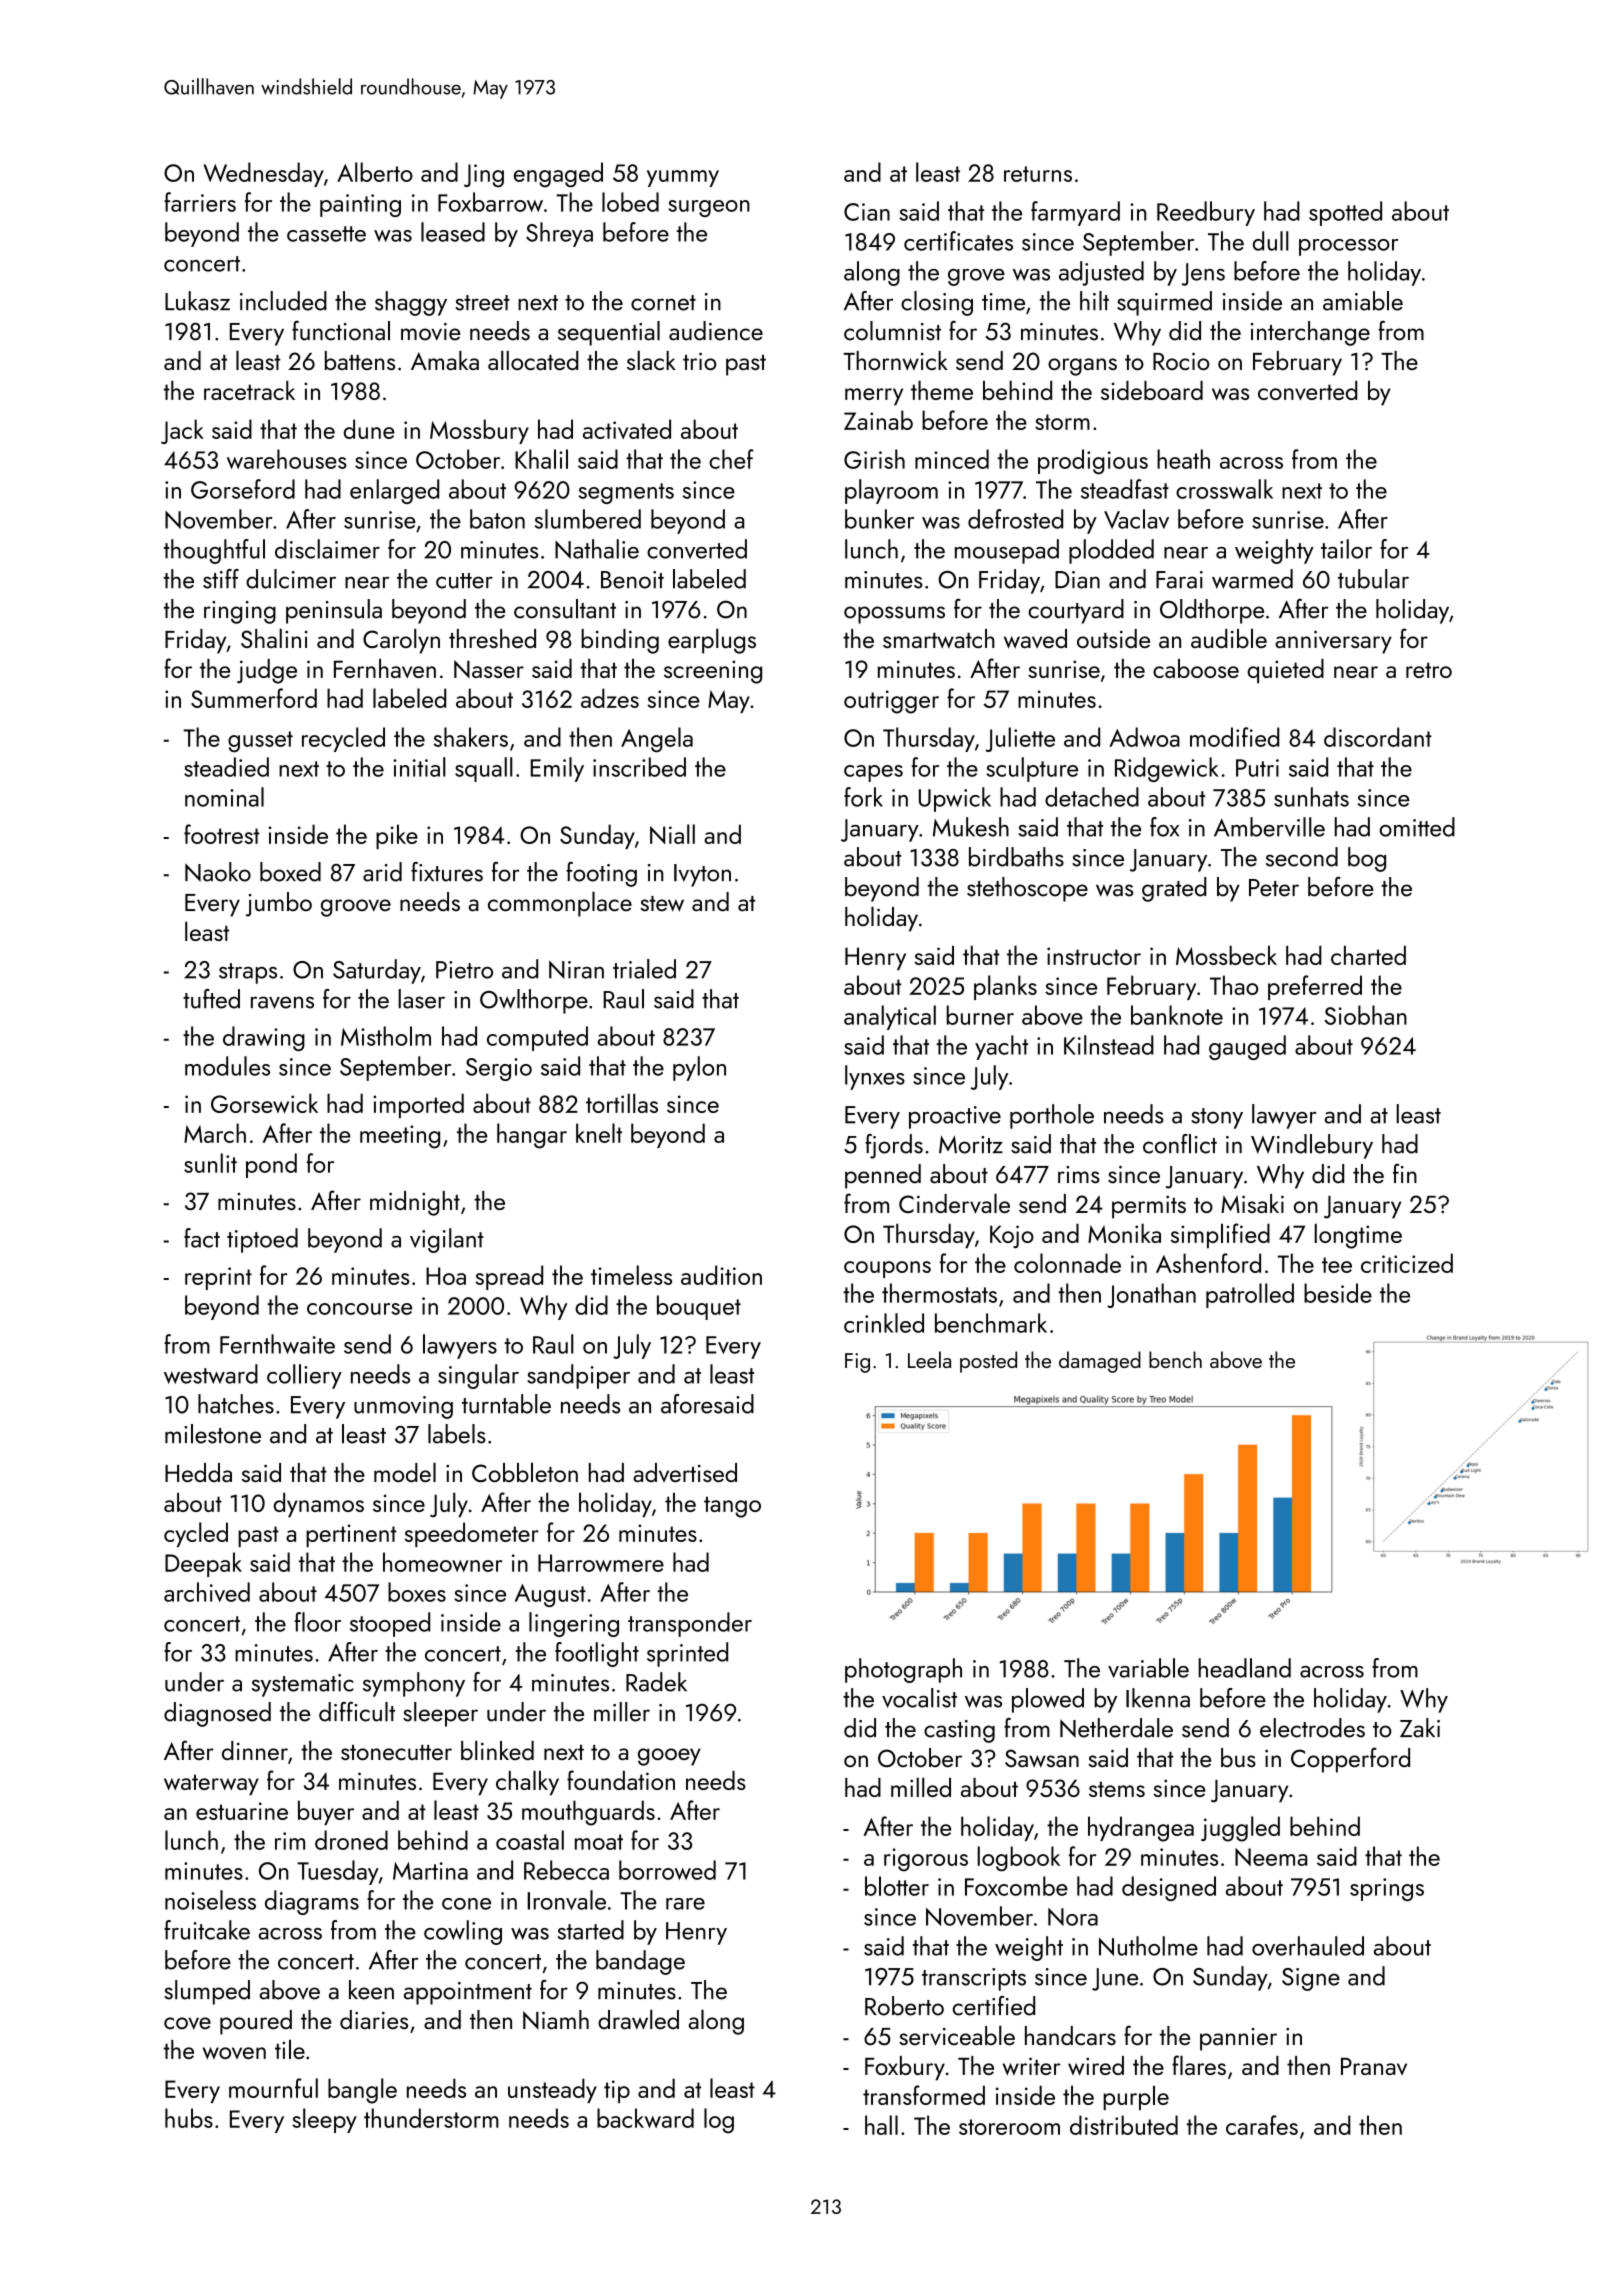  I want to click on tango, so click(732, 1507).
